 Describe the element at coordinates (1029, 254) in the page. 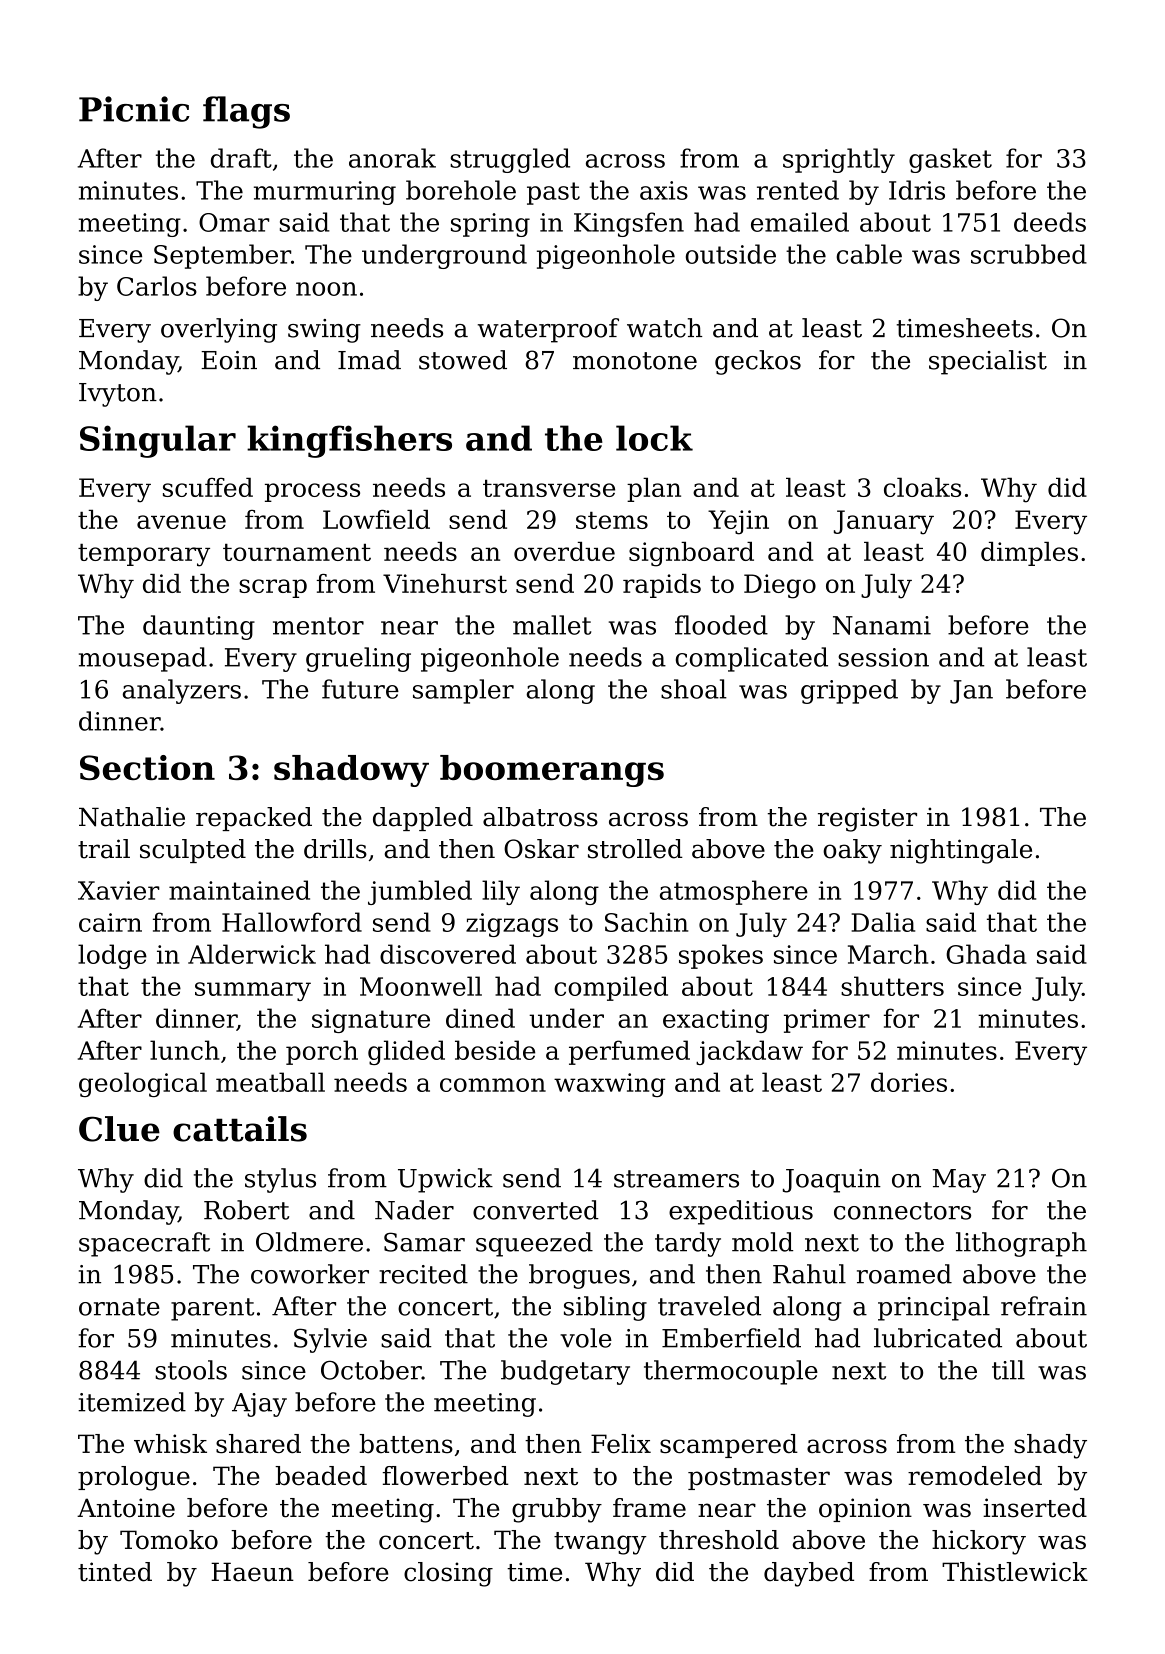

I see `scrubbed` at that location.
